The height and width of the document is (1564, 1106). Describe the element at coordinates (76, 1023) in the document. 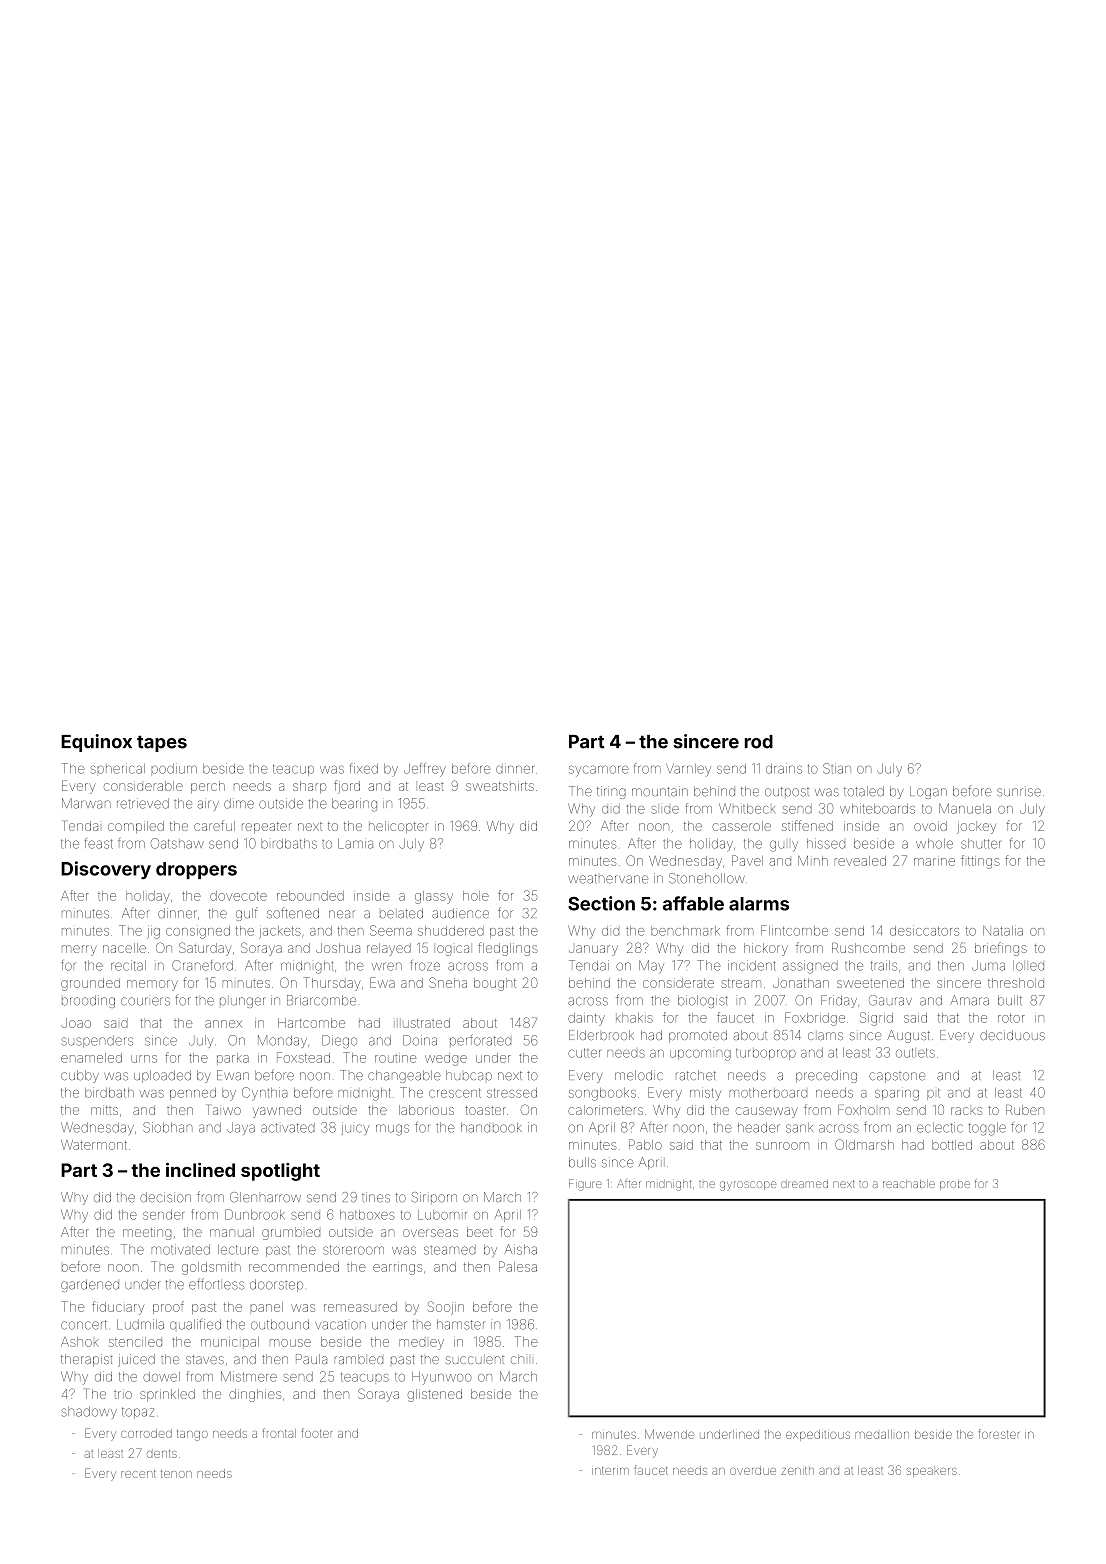

I see `Joao` at that location.
